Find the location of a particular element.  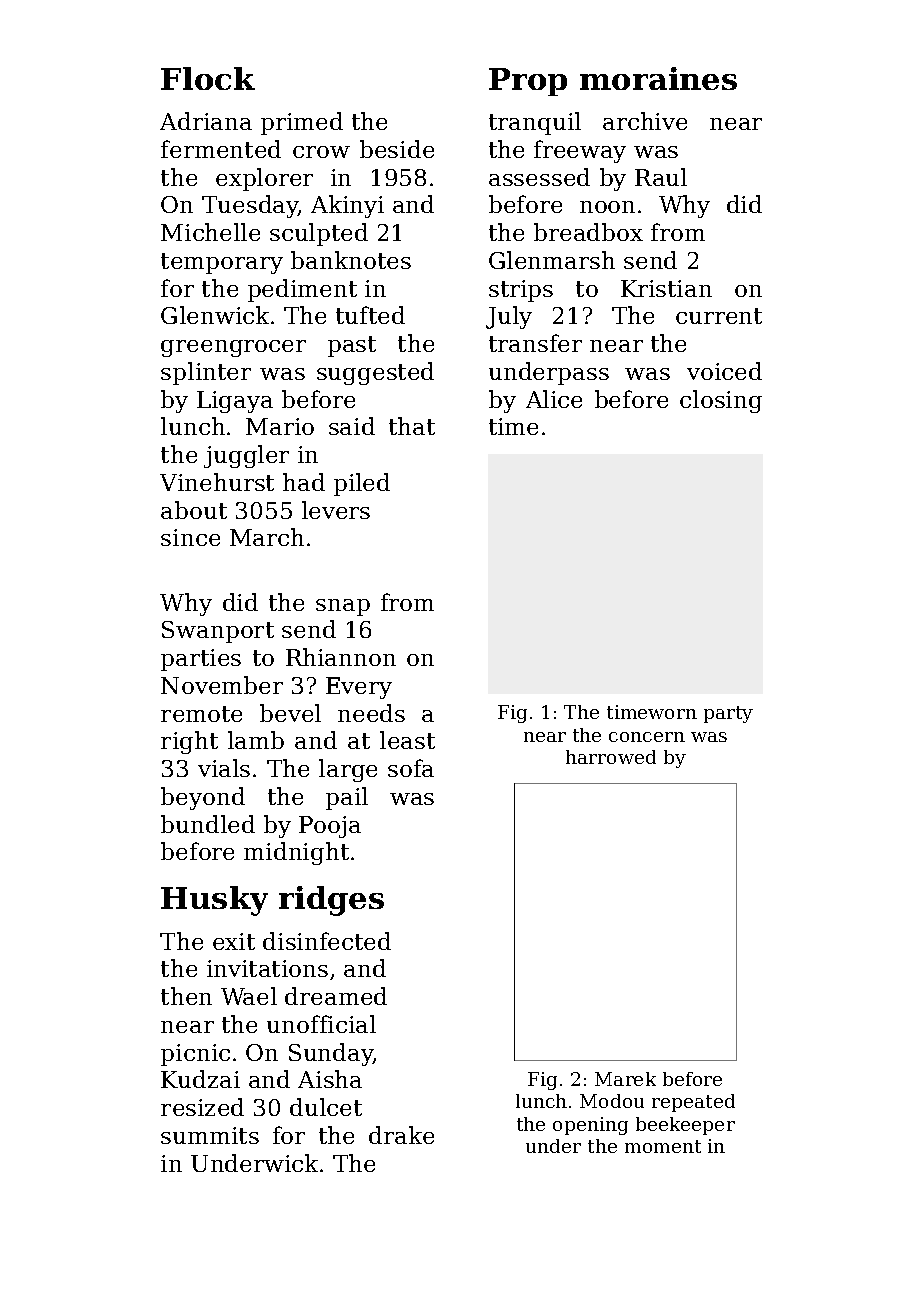

party is located at coordinates (728, 714).
